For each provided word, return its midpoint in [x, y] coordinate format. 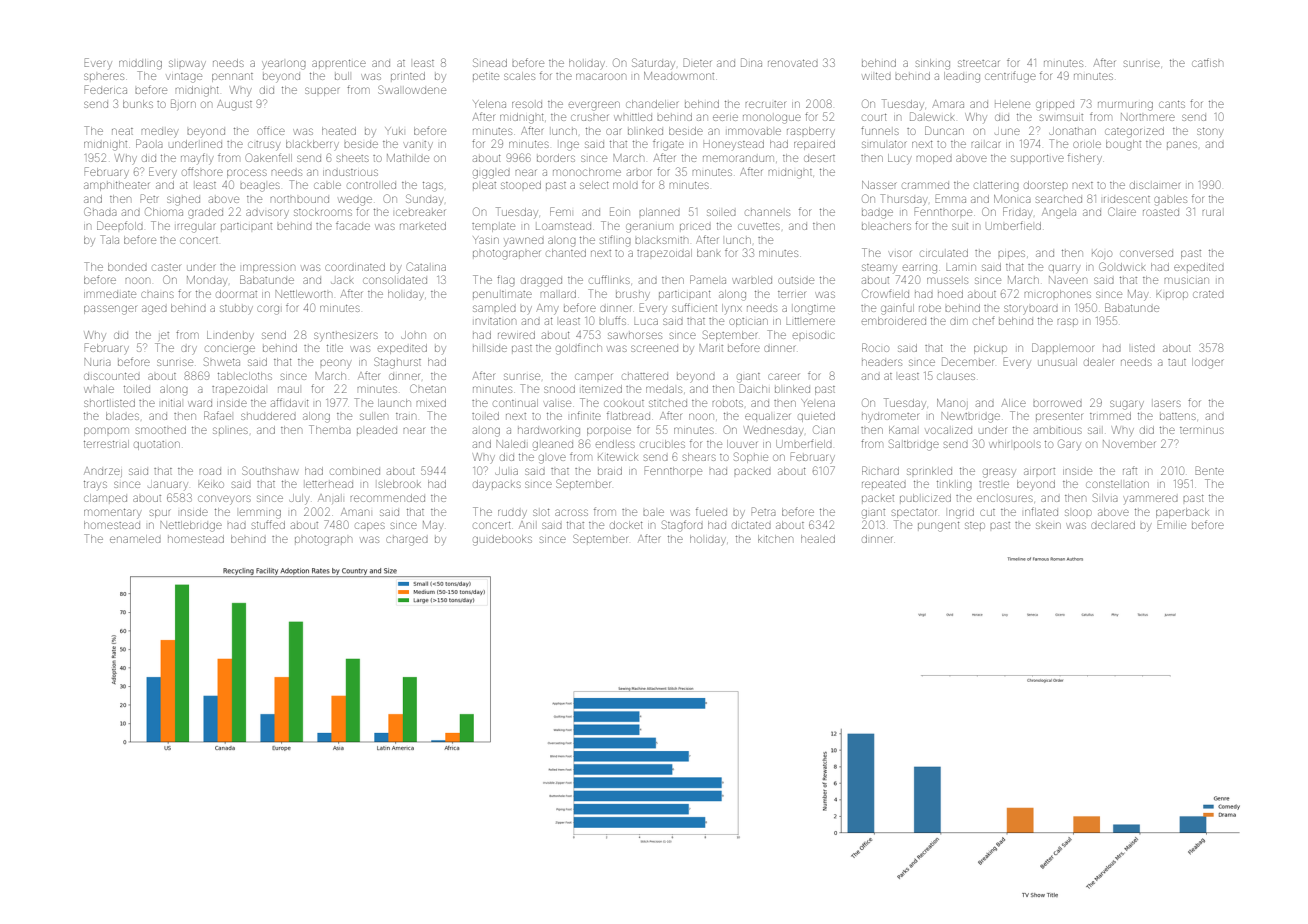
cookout [624, 403]
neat [122, 131]
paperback [1182, 513]
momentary [112, 514]
